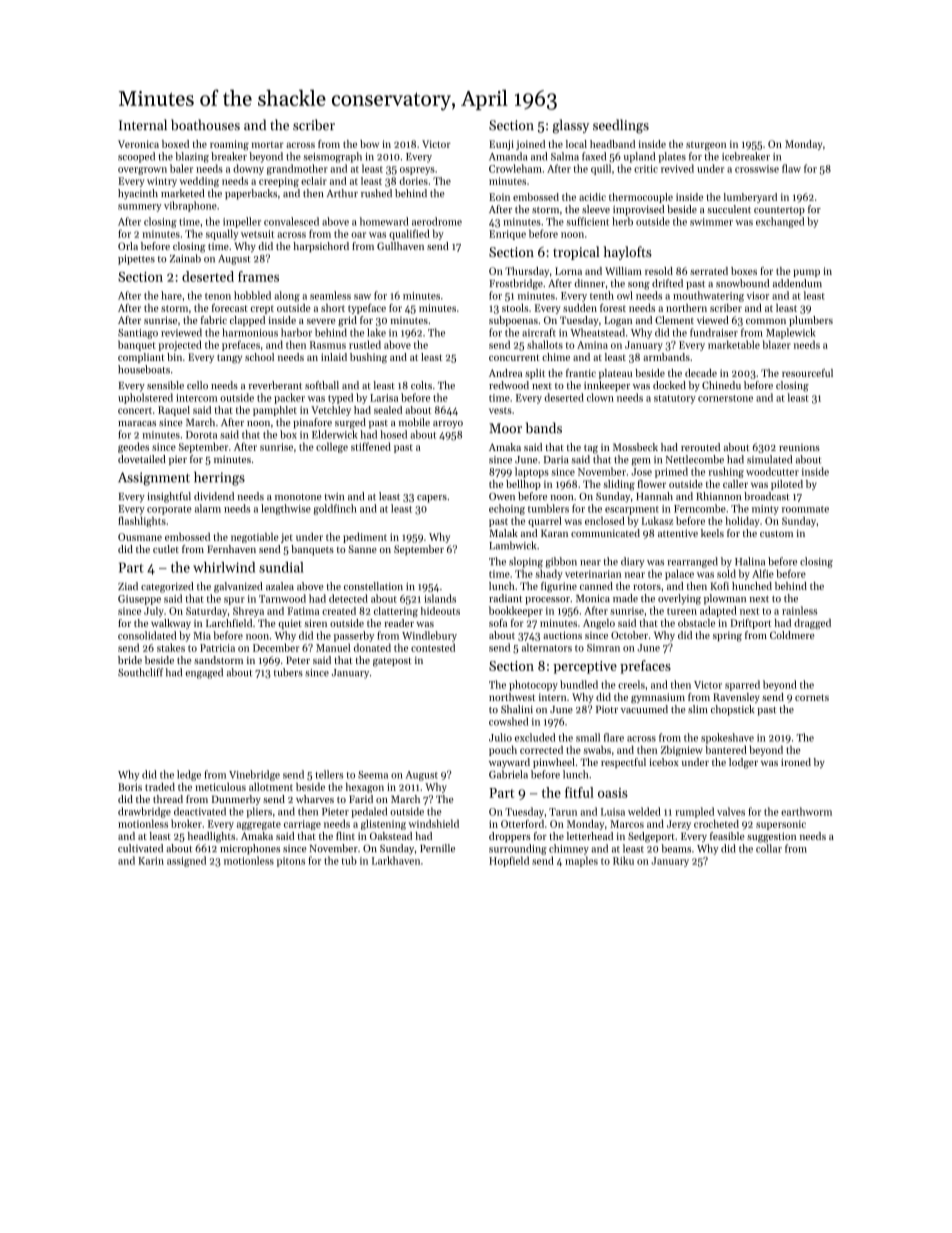 The height and width of the document is (1233, 952). I want to click on Gabriela, so click(508, 774).
